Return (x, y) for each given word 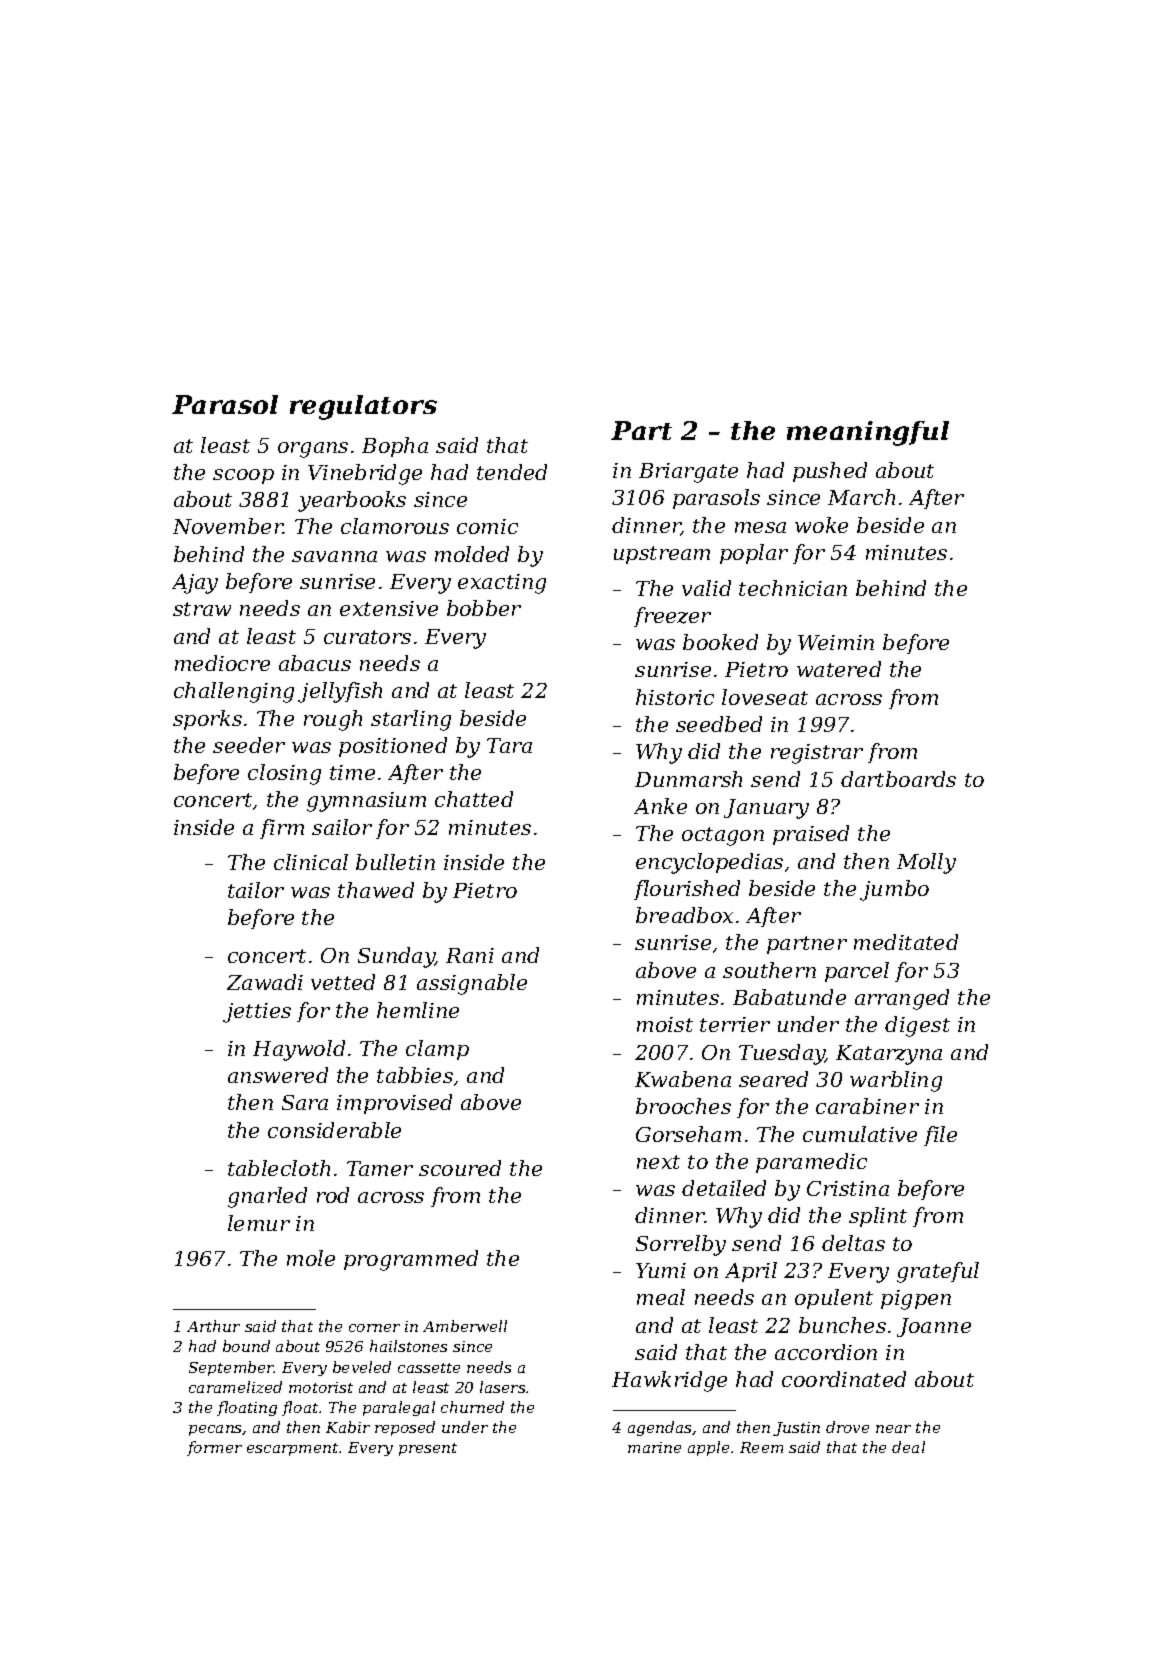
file (940, 1136)
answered (278, 1075)
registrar (817, 754)
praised (811, 835)
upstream (662, 555)
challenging (234, 692)
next (658, 1162)
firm (282, 829)
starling (411, 720)
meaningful (868, 433)
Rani (470, 955)
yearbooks (352, 501)
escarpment (292, 1449)
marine (654, 1447)
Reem (761, 1447)
